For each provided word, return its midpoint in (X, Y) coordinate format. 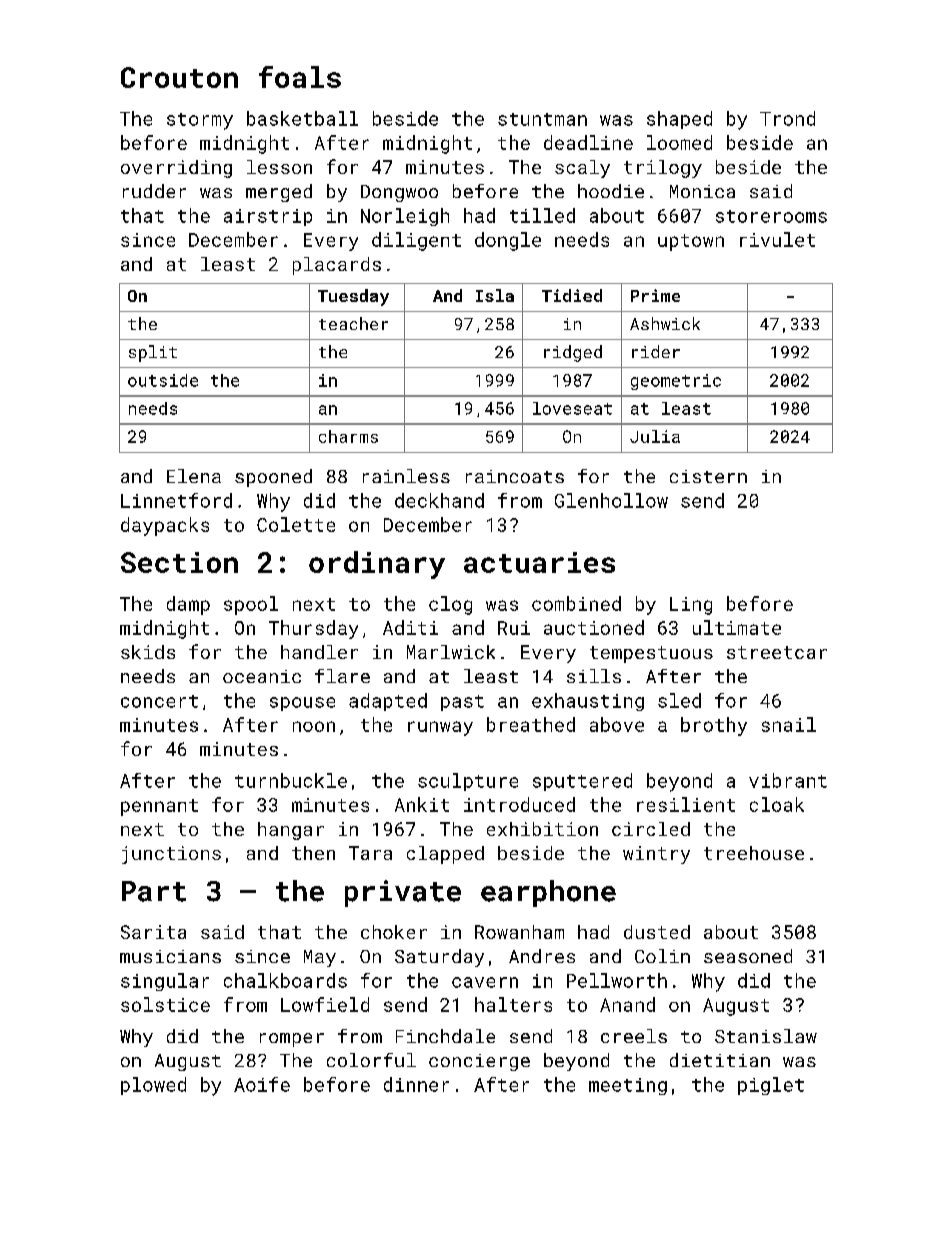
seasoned (748, 956)
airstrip (268, 217)
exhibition (542, 829)
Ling (691, 606)
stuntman (542, 119)
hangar (291, 831)
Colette (296, 524)
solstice (165, 1004)
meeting (628, 1086)
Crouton (179, 77)
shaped (679, 120)
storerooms (771, 216)
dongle (508, 241)
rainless (406, 476)
